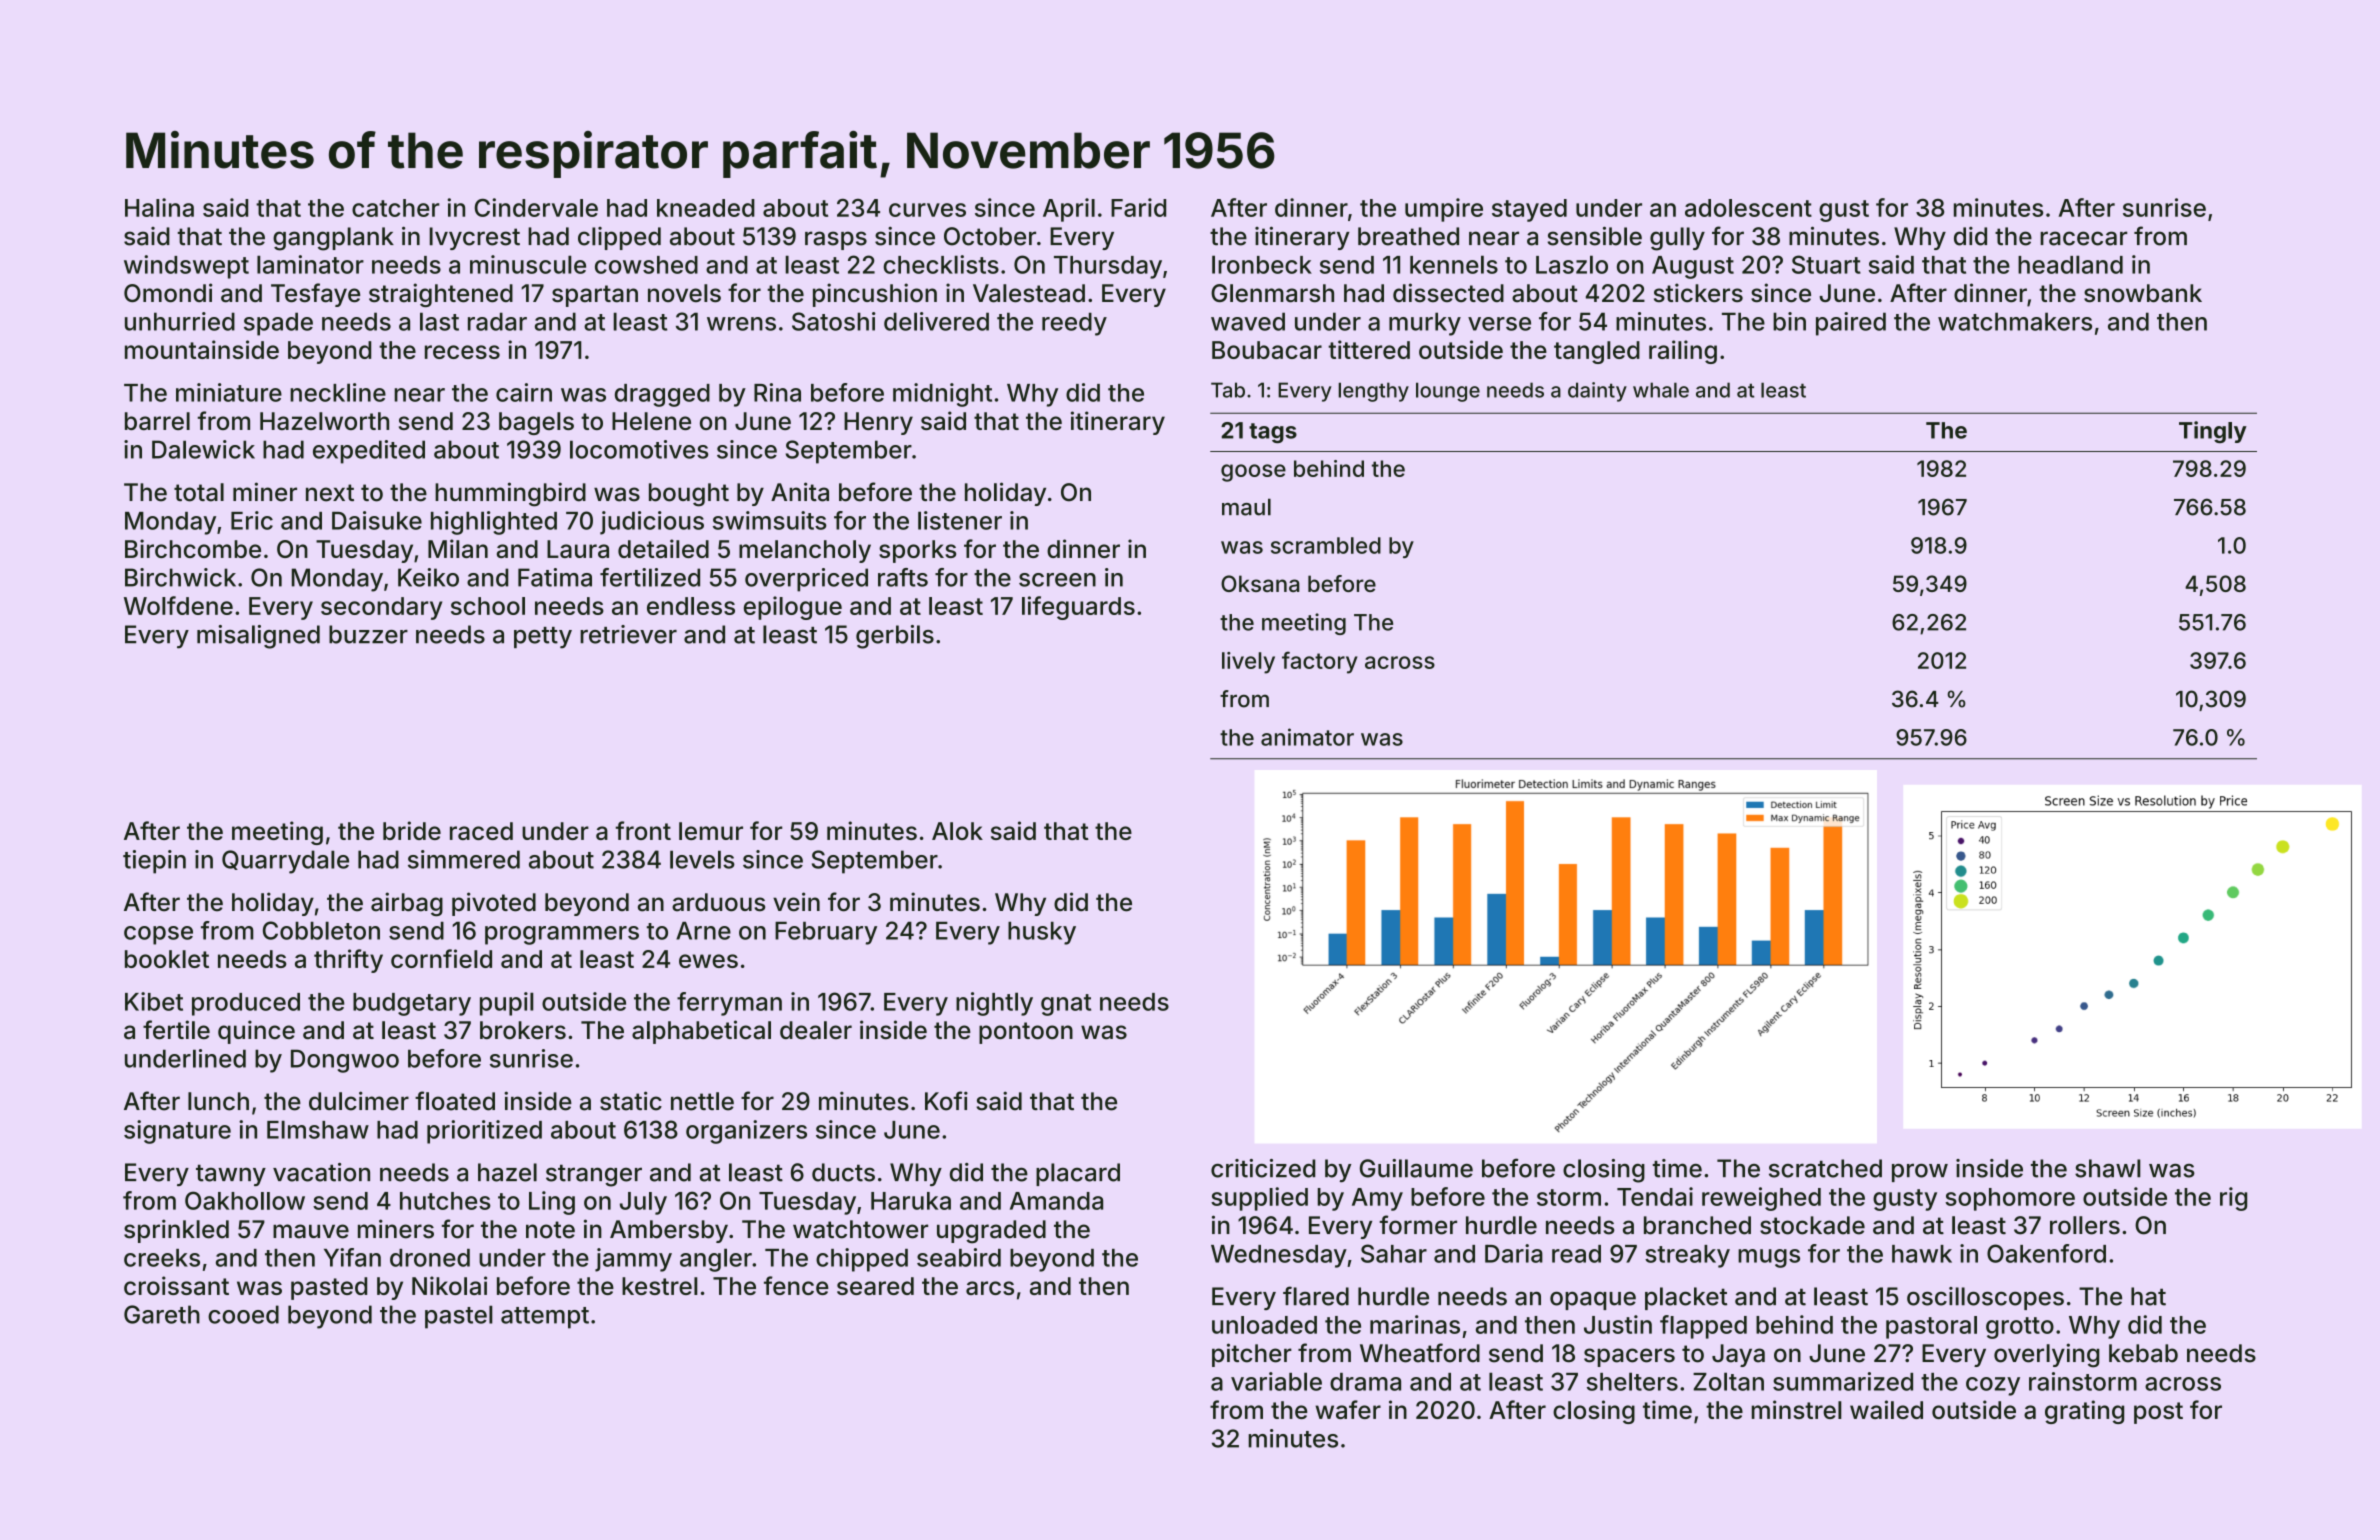 This screenshot has width=2380, height=1540. What do you see at coordinates (1748, 208) in the screenshot?
I see `adolescent` at bounding box center [1748, 208].
